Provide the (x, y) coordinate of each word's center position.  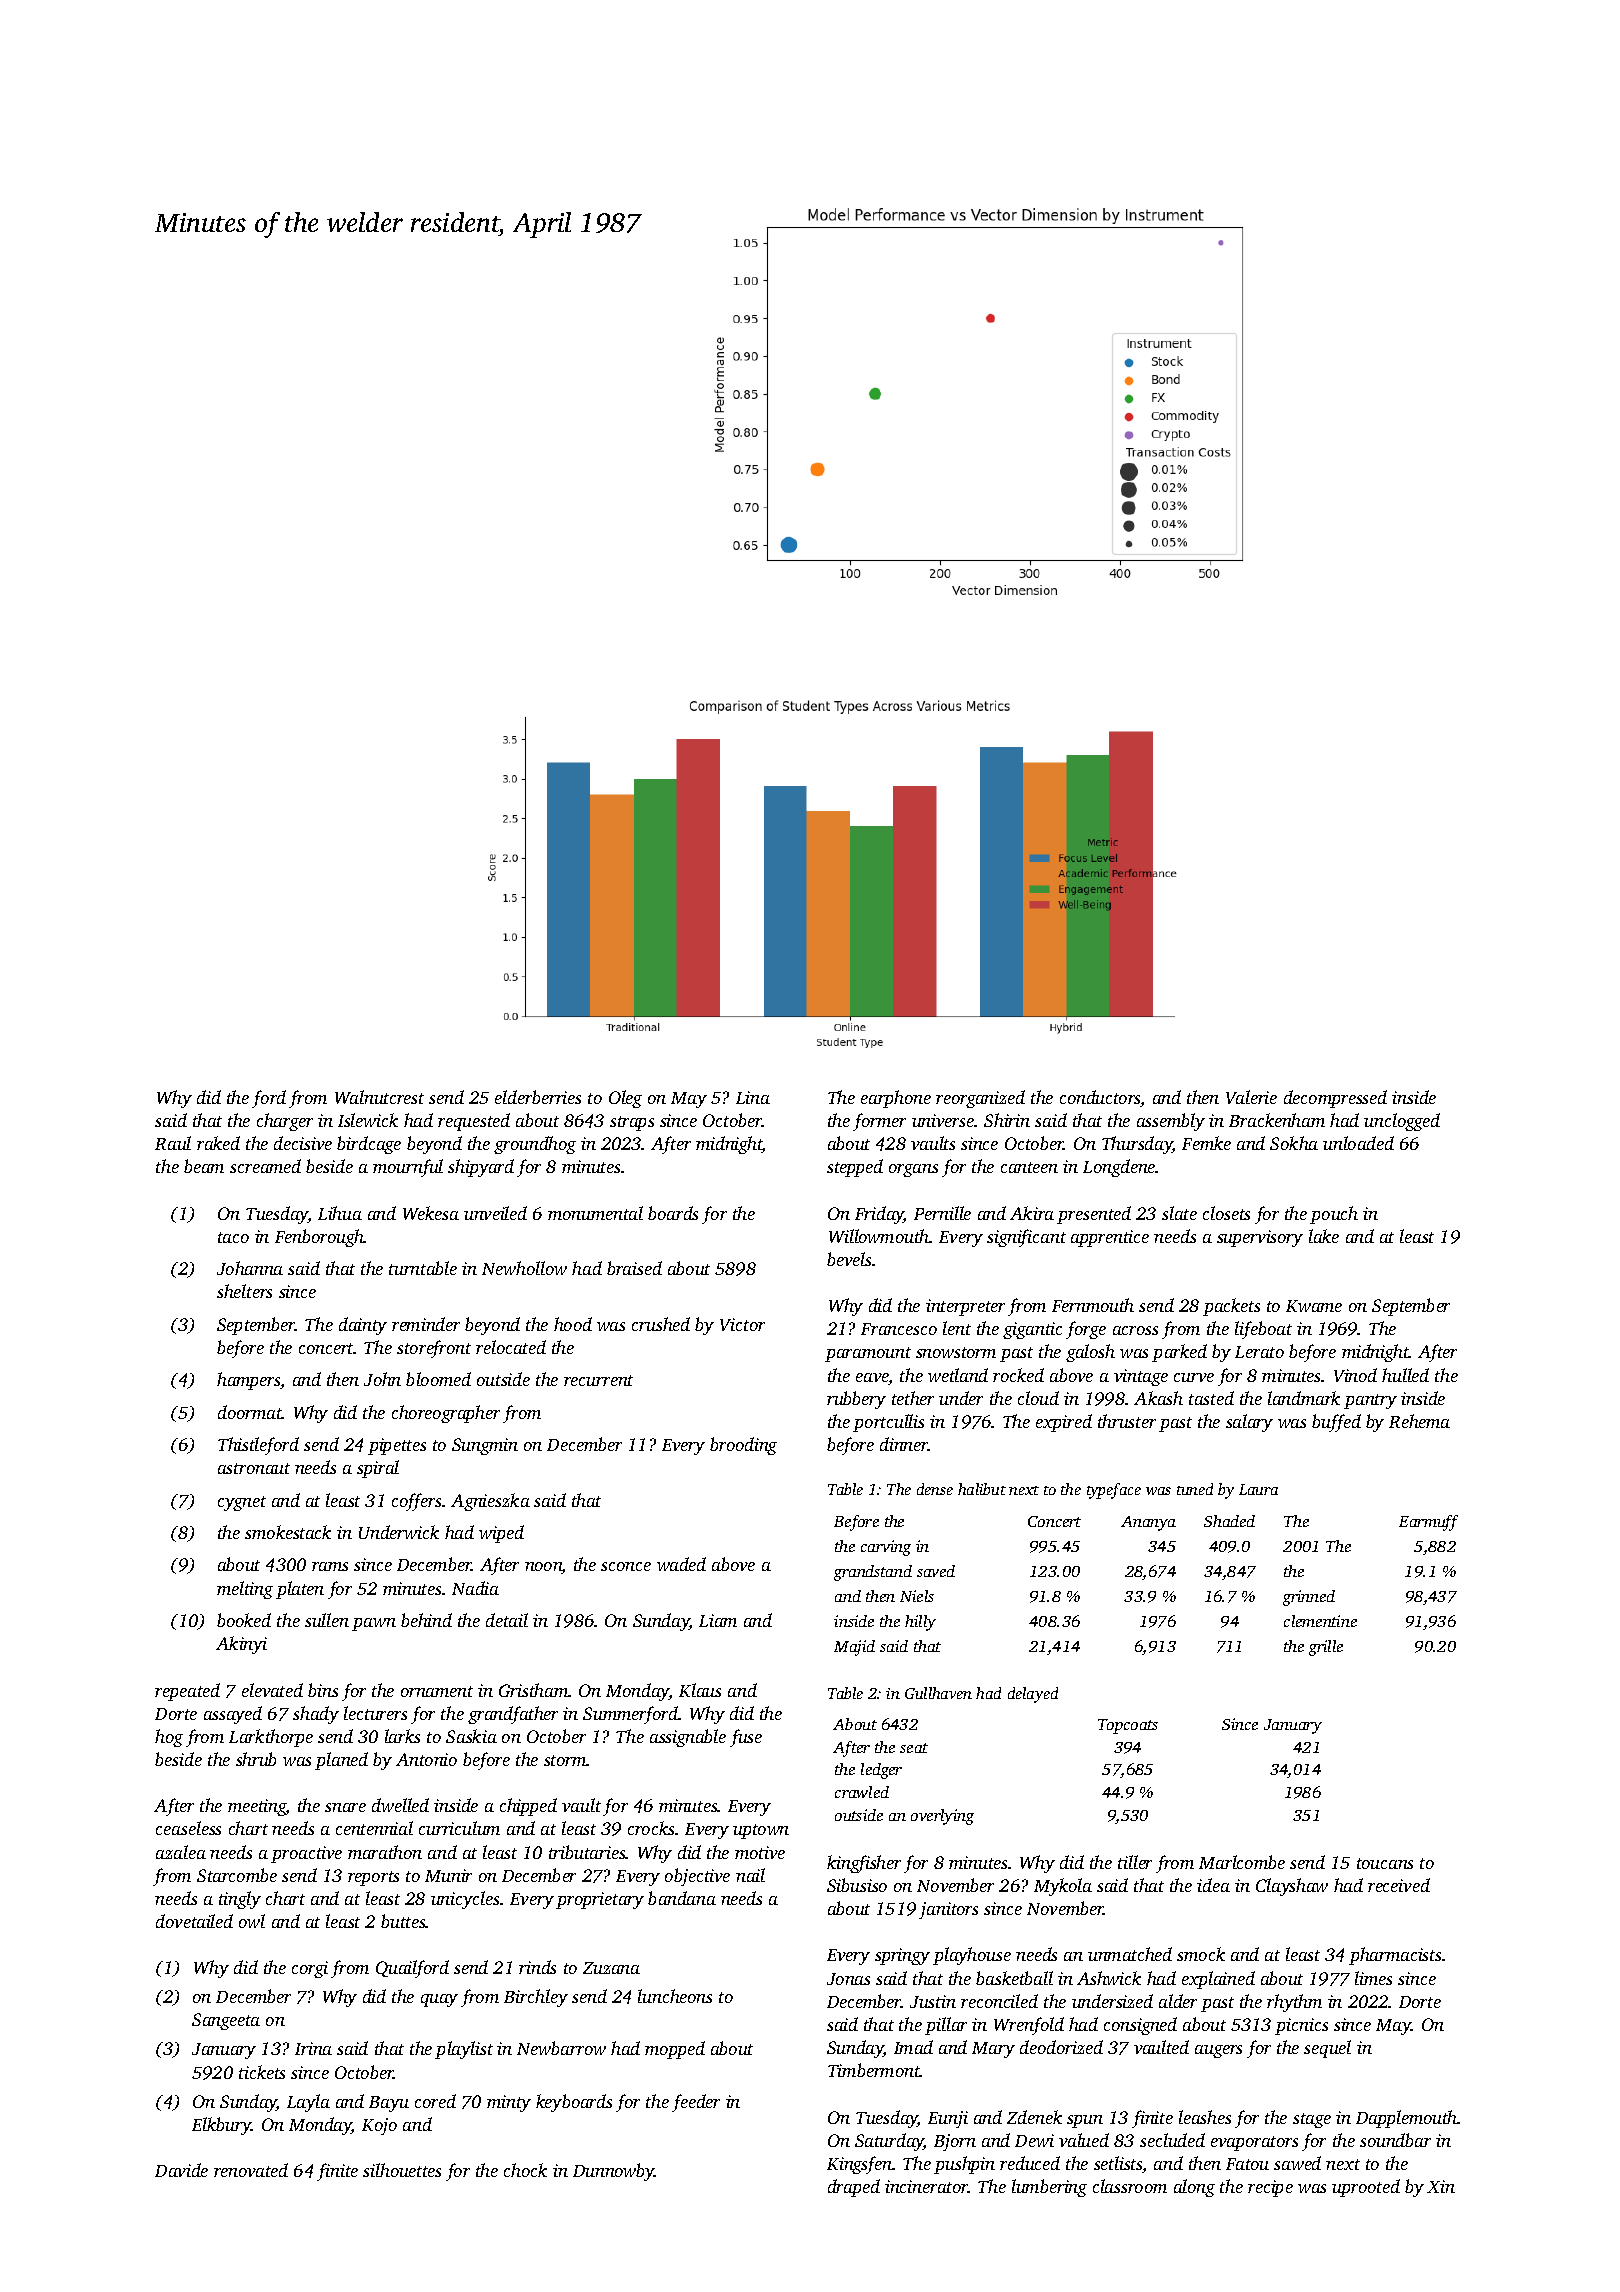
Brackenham (1277, 1120)
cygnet (242, 1503)
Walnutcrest (379, 1097)
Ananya (1148, 1523)
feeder (696, 2103)
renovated (251, 2170)
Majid (854, 1648)
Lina (753, 1097)
